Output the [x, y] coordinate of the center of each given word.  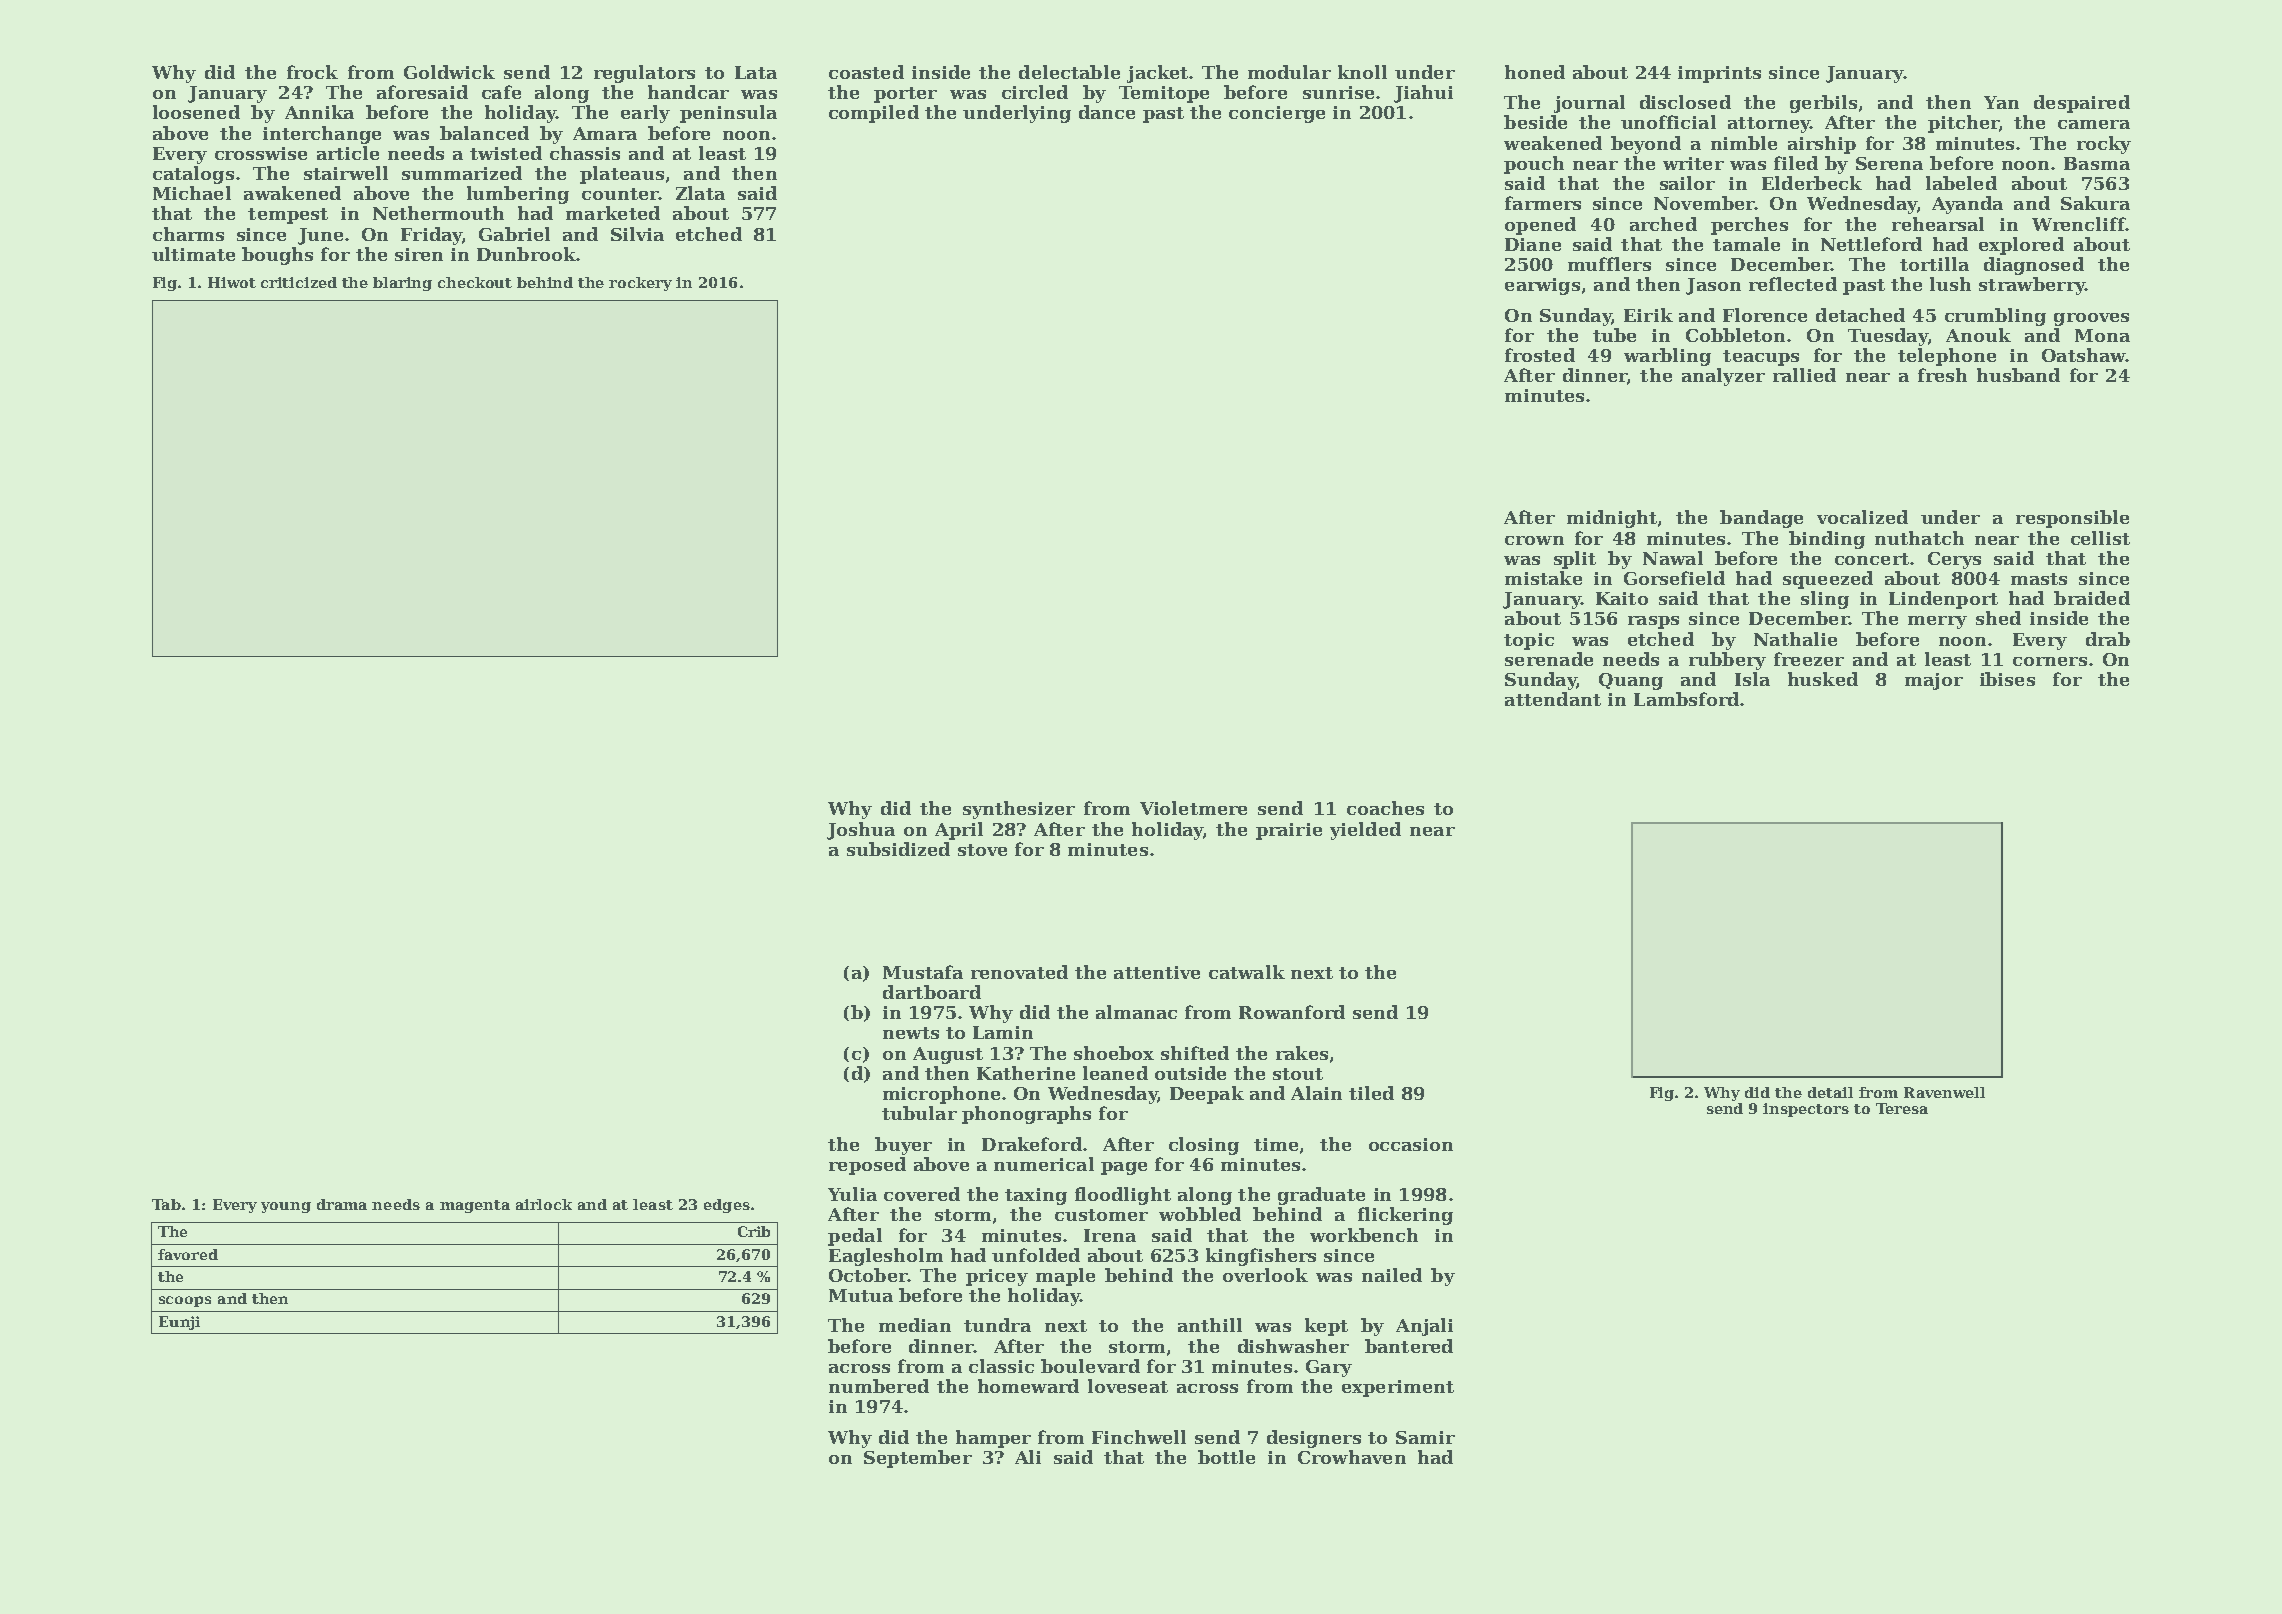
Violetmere [1193, 808]
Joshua [861, 831]
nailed [1392, 1275]
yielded [1365, 831]
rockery [640, 284]
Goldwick [449, 72]
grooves [2091, 319]
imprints [1719, 74]
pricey [997, 1277]
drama [342, 1204]
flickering [1405, 1216]
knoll [1362, 72]
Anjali [1424, 1327]
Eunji [179, 1323]
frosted [1540, 355]
